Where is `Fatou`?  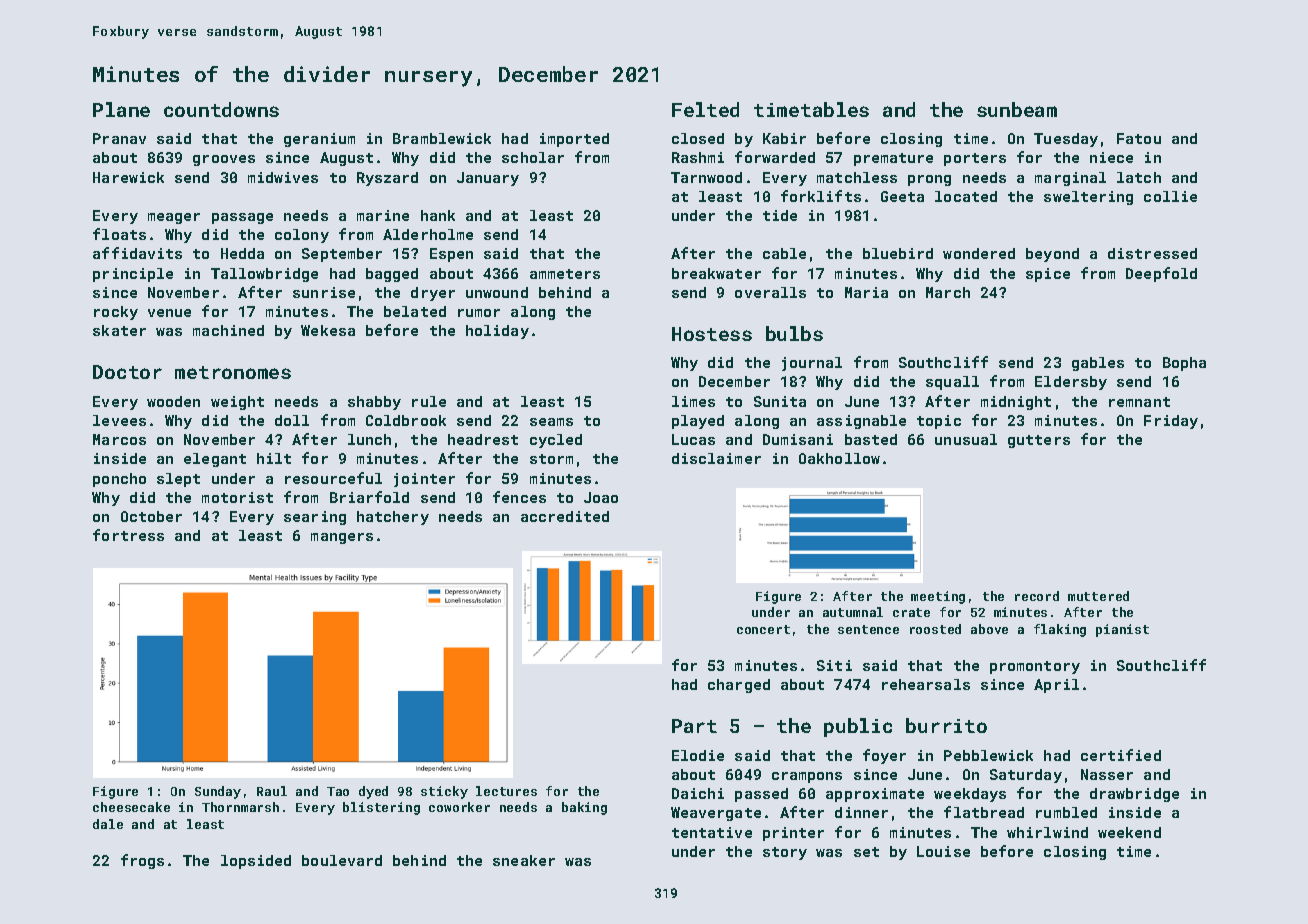 Fatou is located at coordinates (1139, 138).
